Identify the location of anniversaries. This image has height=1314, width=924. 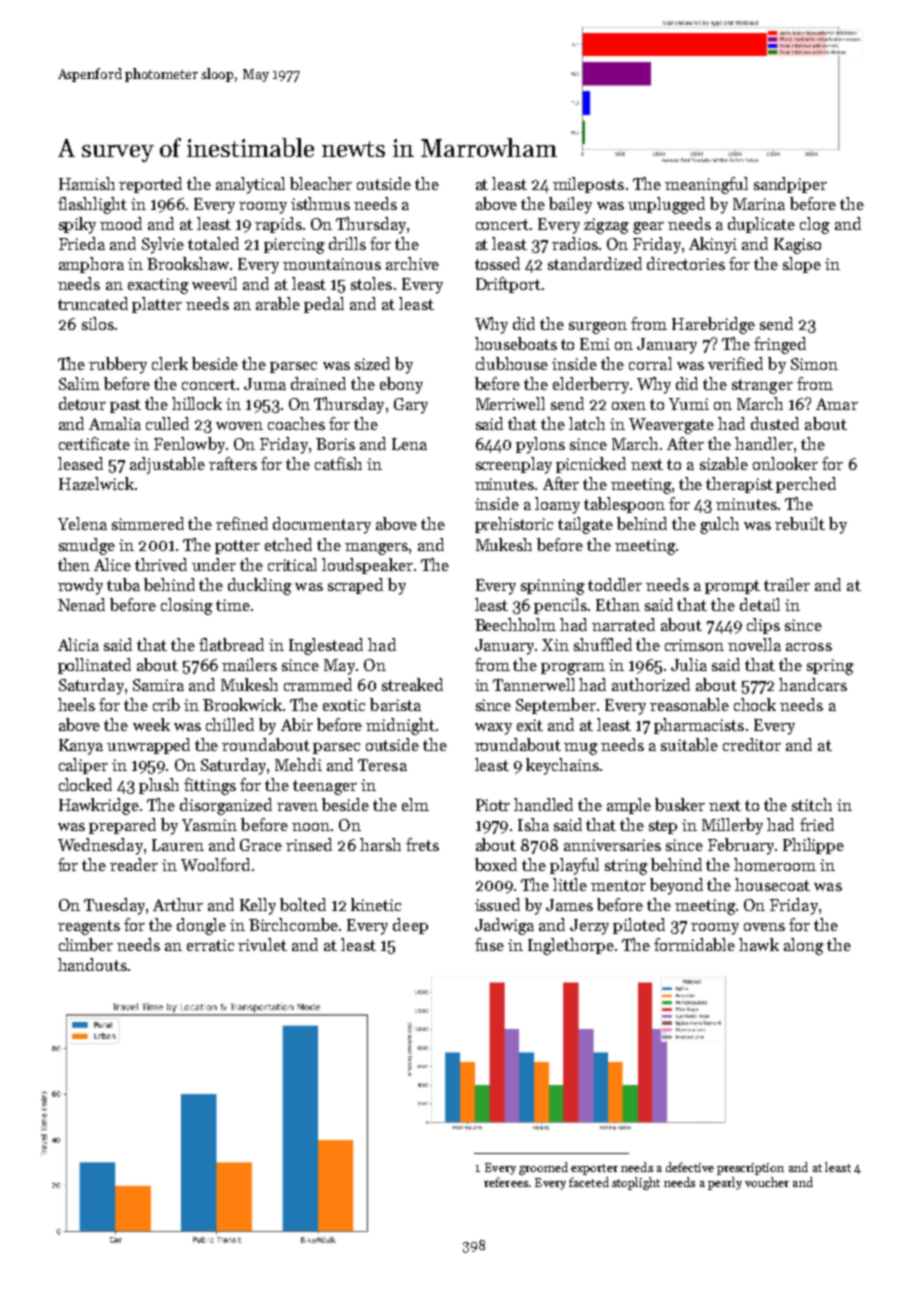
(612, 845).
